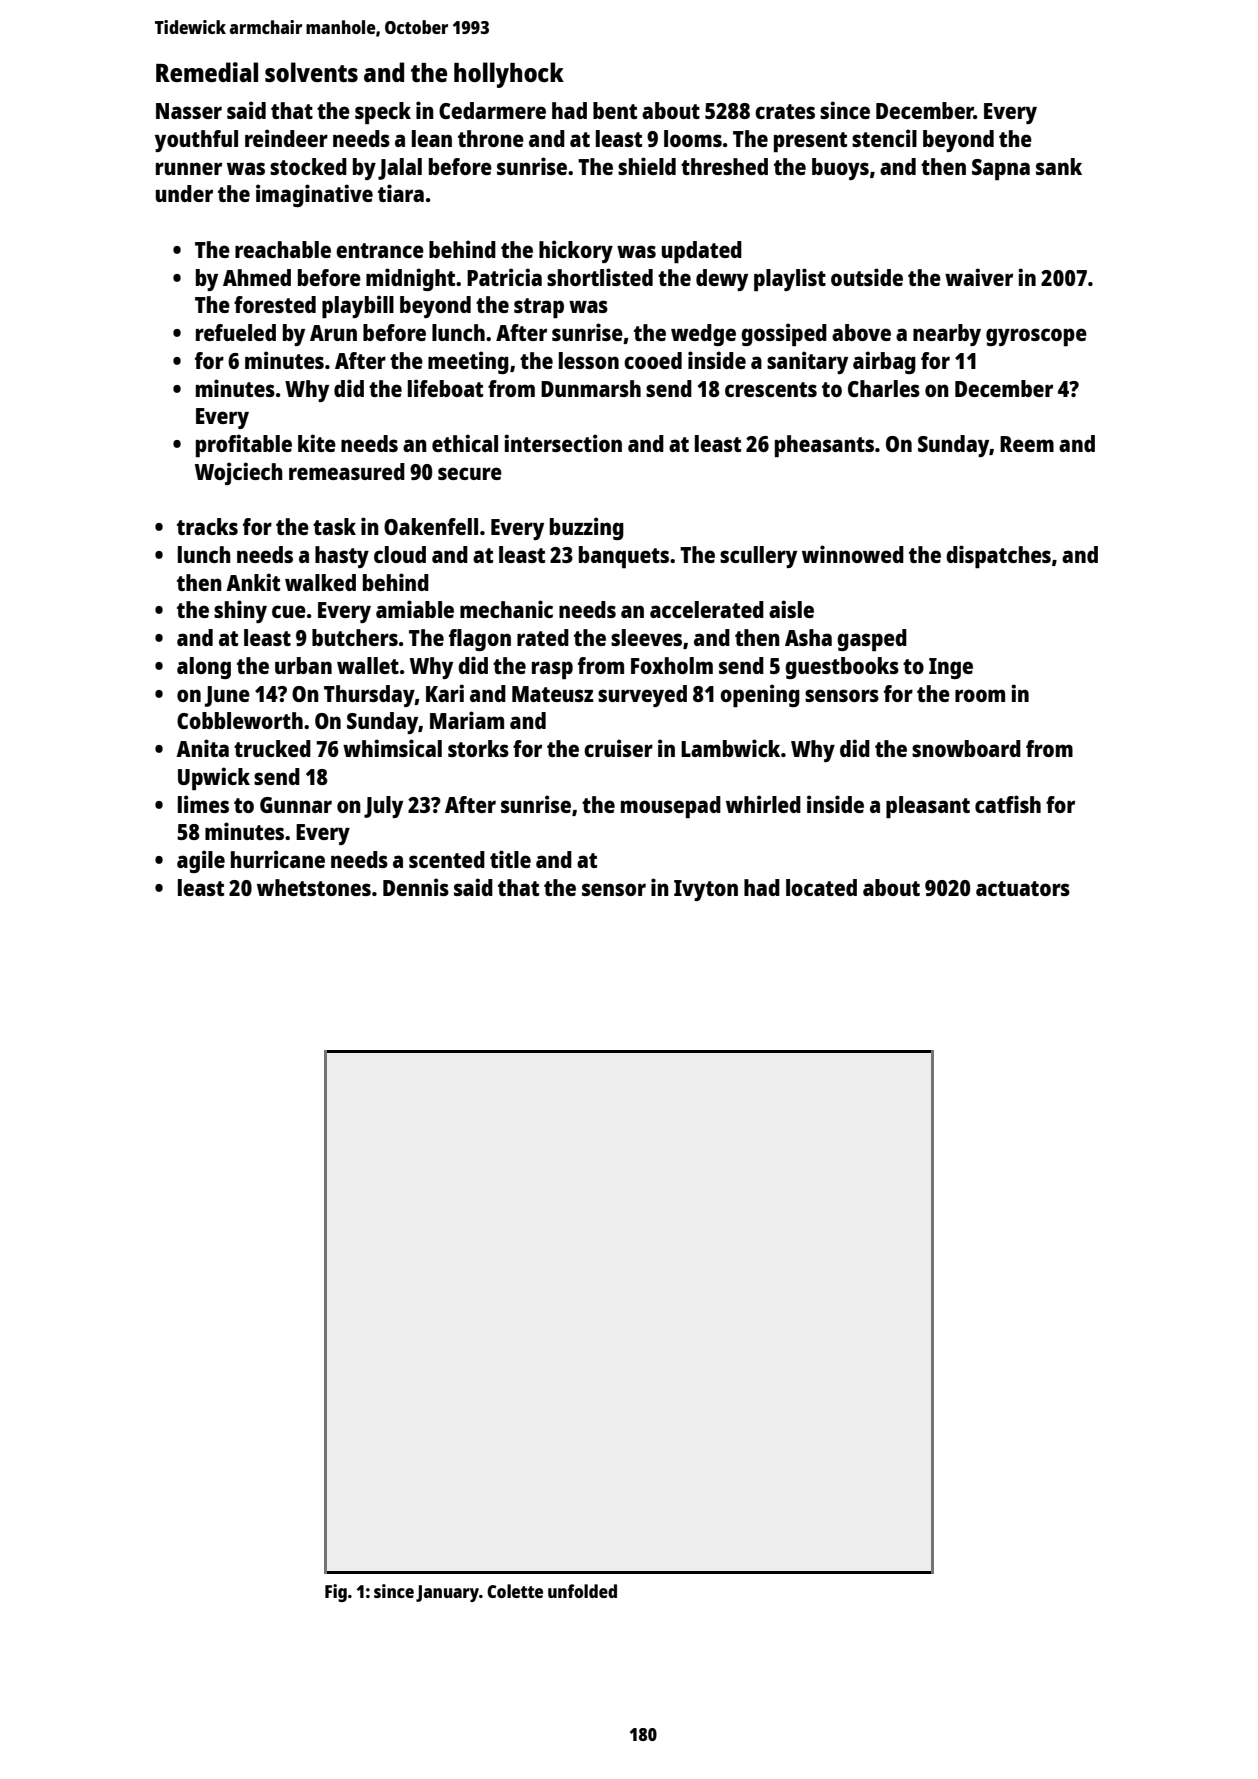 The image size is (1258, 1779). Describe the element at coordinates (515, 1591) in the page. I see `Colette` at that location.
